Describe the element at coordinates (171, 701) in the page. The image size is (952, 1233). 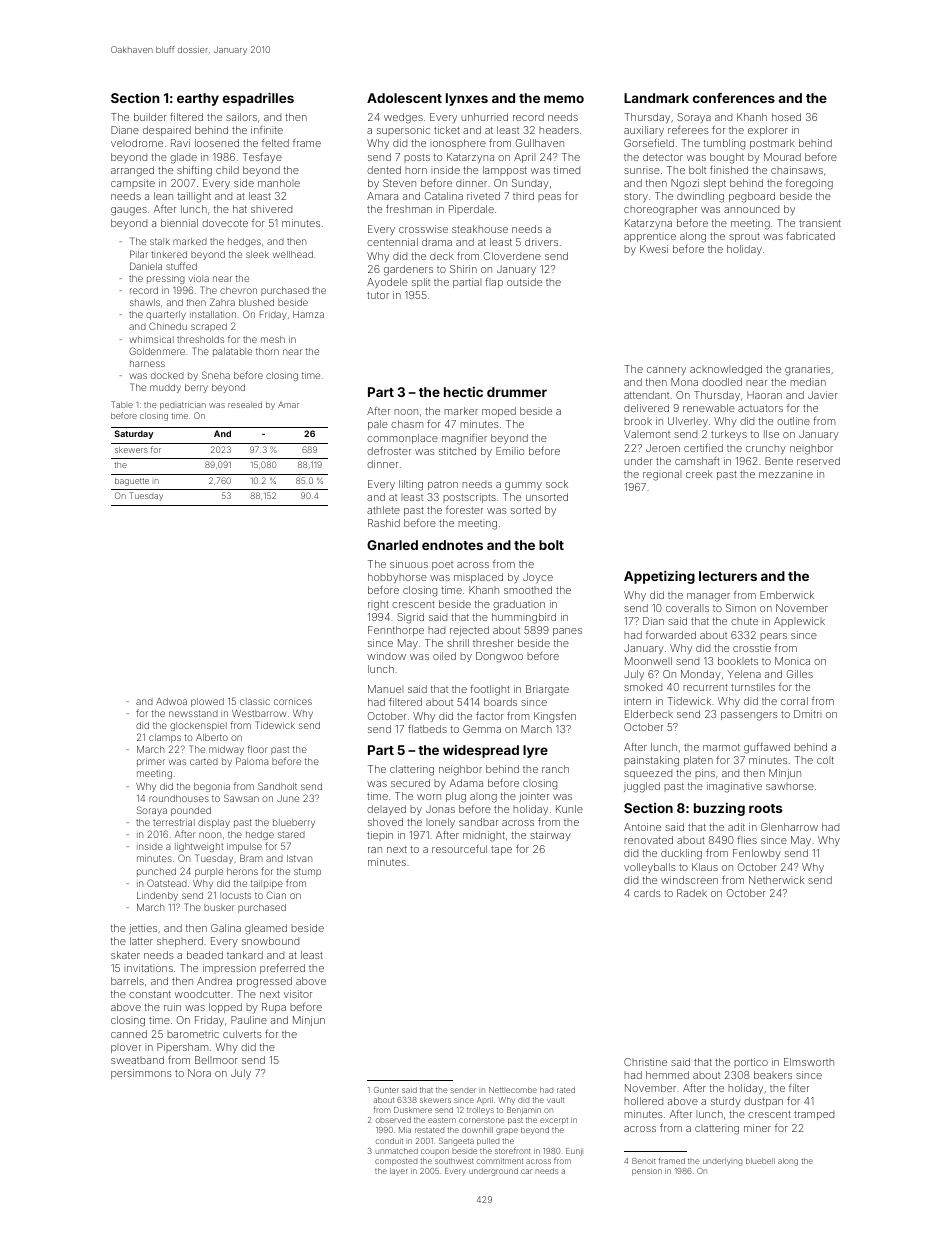
I see `Adwoa` at that location.
